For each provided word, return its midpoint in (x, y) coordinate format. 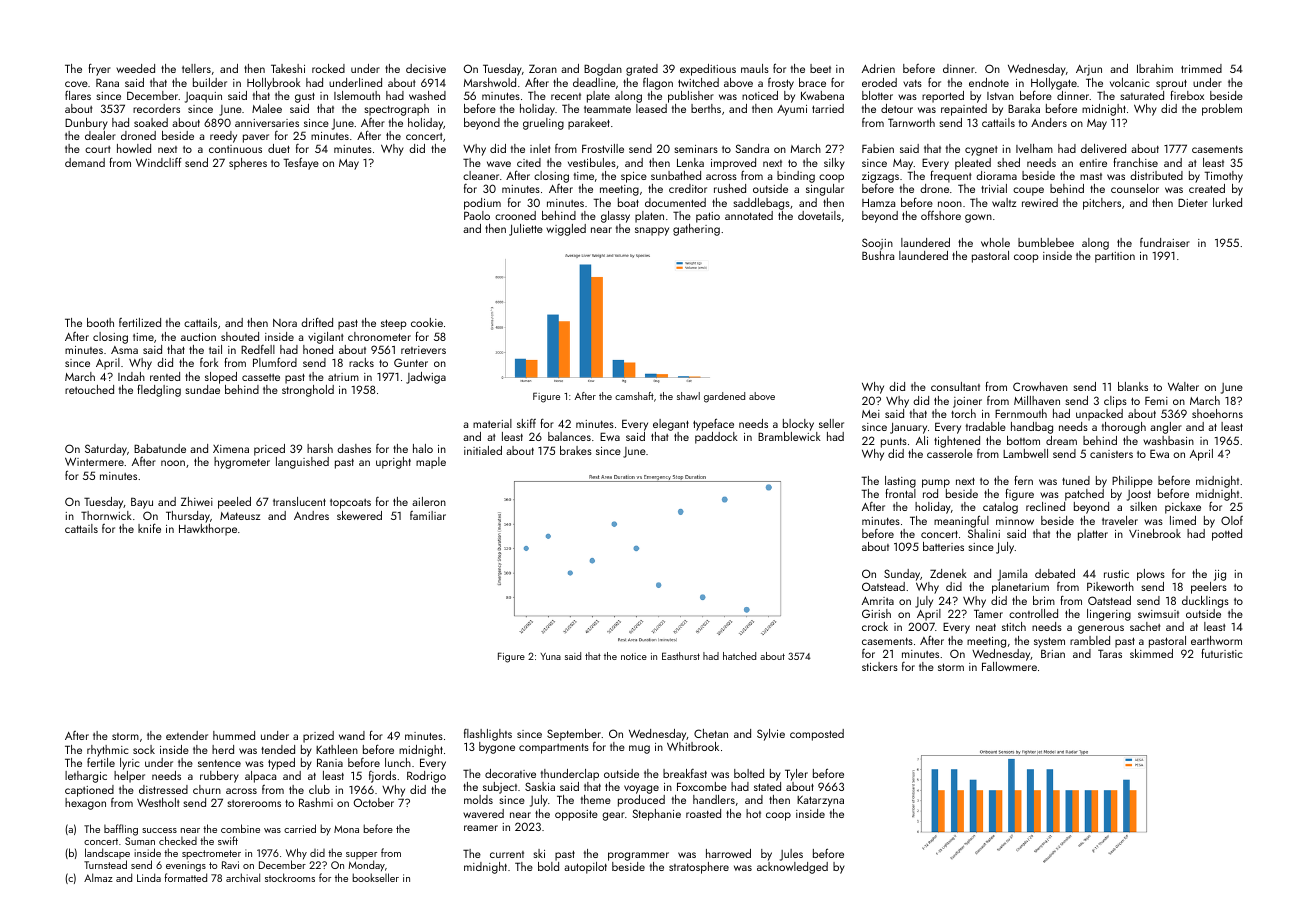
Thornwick (106, 515)
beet (820, 68)
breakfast (685, 773)
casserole (950, 453)
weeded (135, 68)
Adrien (878, 68)
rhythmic (108, 751)
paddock (716, 438)
